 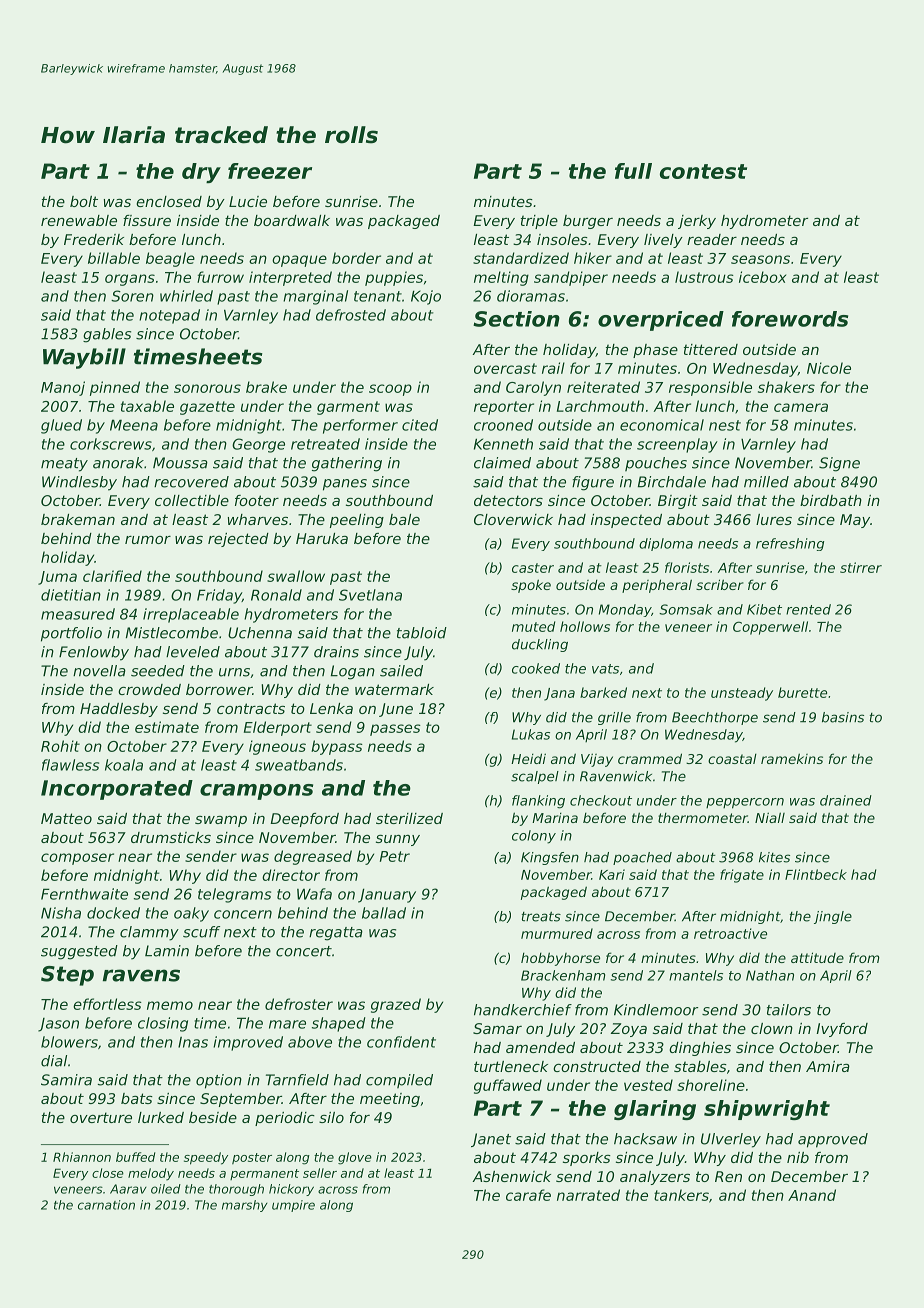 What do you see at coordinates (106, 1205) in the screenshot?
I see `carnation` at bounding box center [106, 1205].
